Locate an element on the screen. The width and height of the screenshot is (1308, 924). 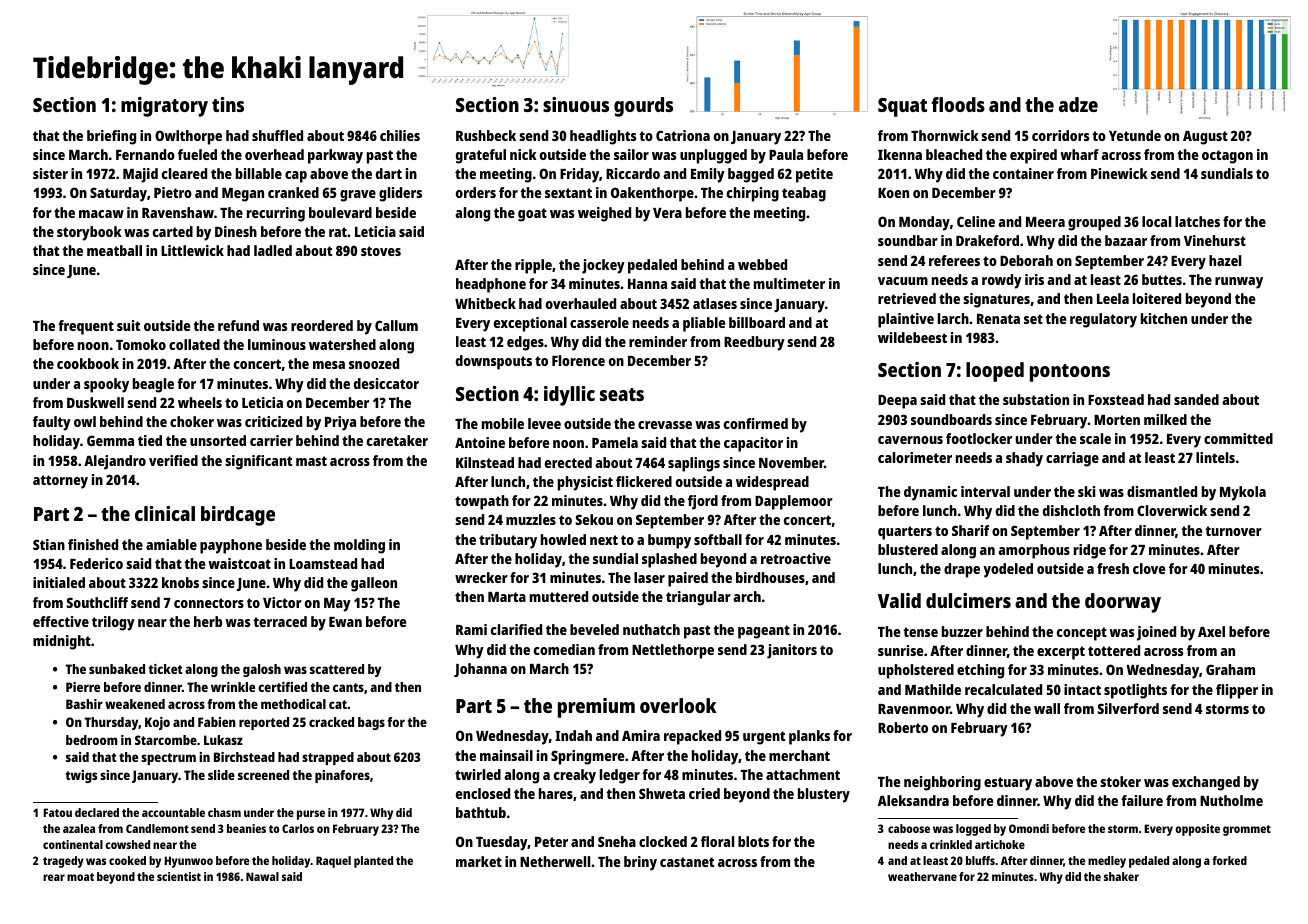
webbed is located at coordinates (762, 264).
